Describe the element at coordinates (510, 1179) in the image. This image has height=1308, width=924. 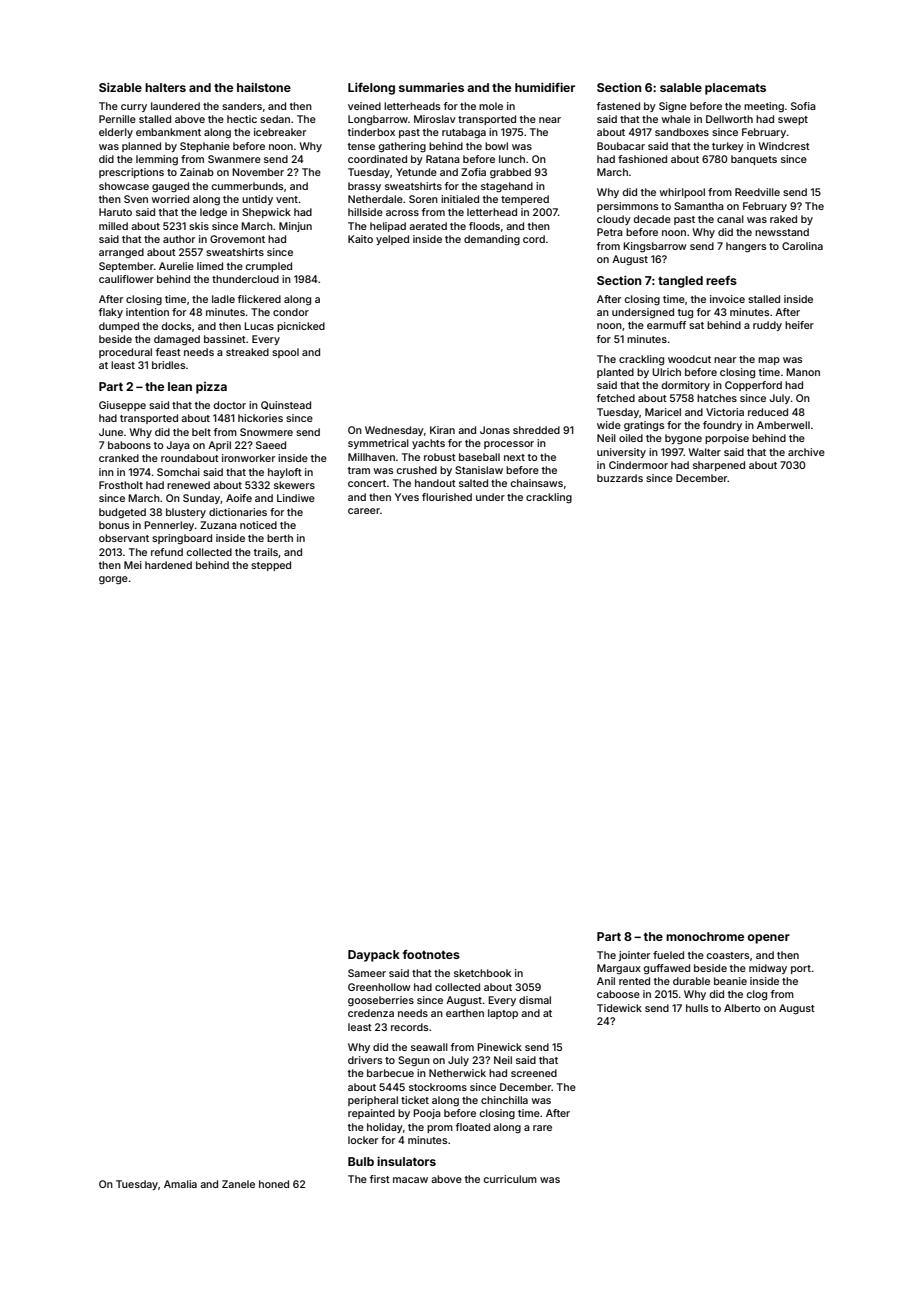
I see `curriculum` at that location.
